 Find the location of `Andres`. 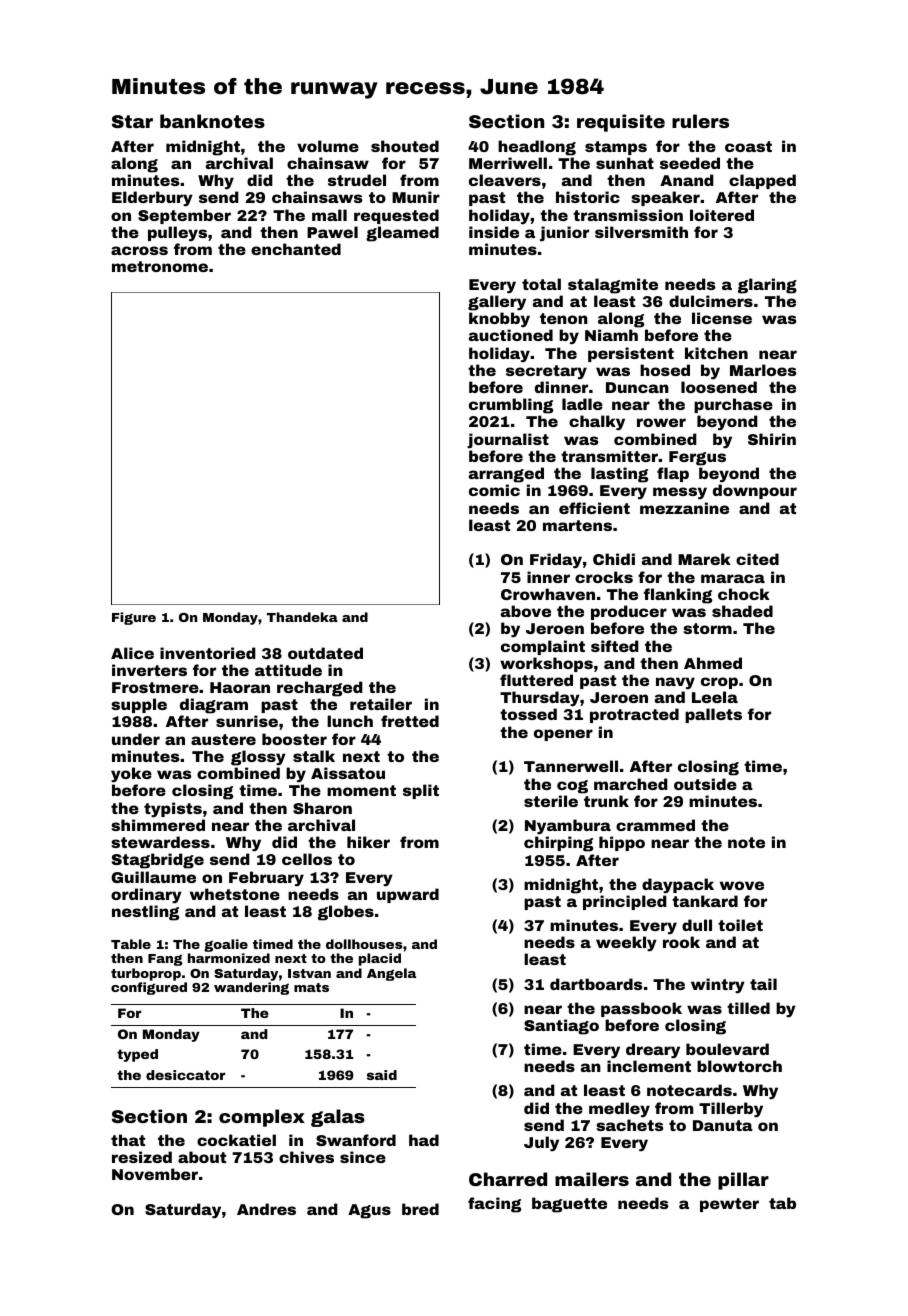

Andres is located at coordinates (266, 1209).
